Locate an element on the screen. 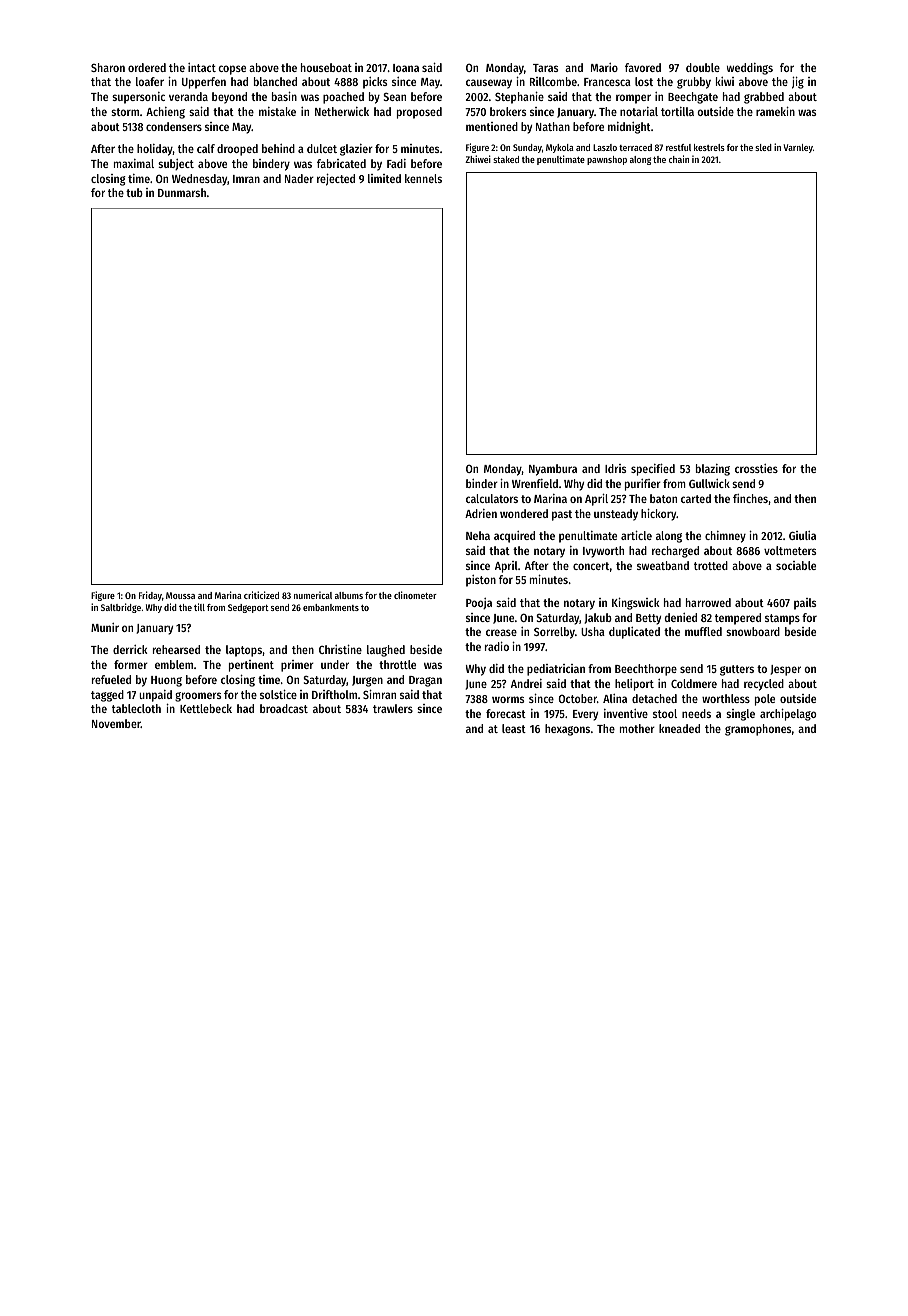 The width and height of the screenshot is (908, 1316). gramophones is located at coordinates (758, 730).
